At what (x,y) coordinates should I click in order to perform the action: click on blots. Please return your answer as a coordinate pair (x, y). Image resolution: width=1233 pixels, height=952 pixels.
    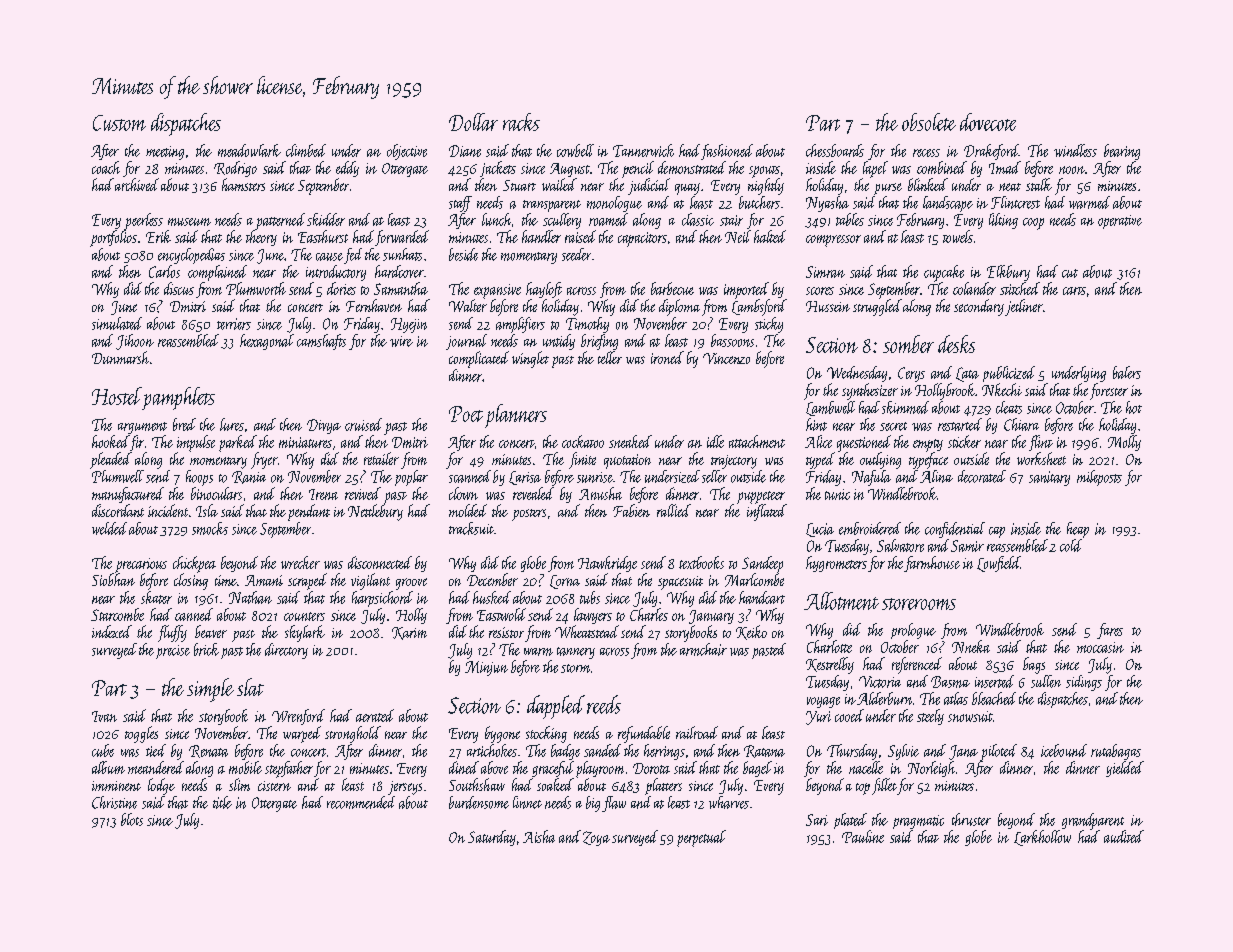
    Looking at the image, I should click on (132, 819).
